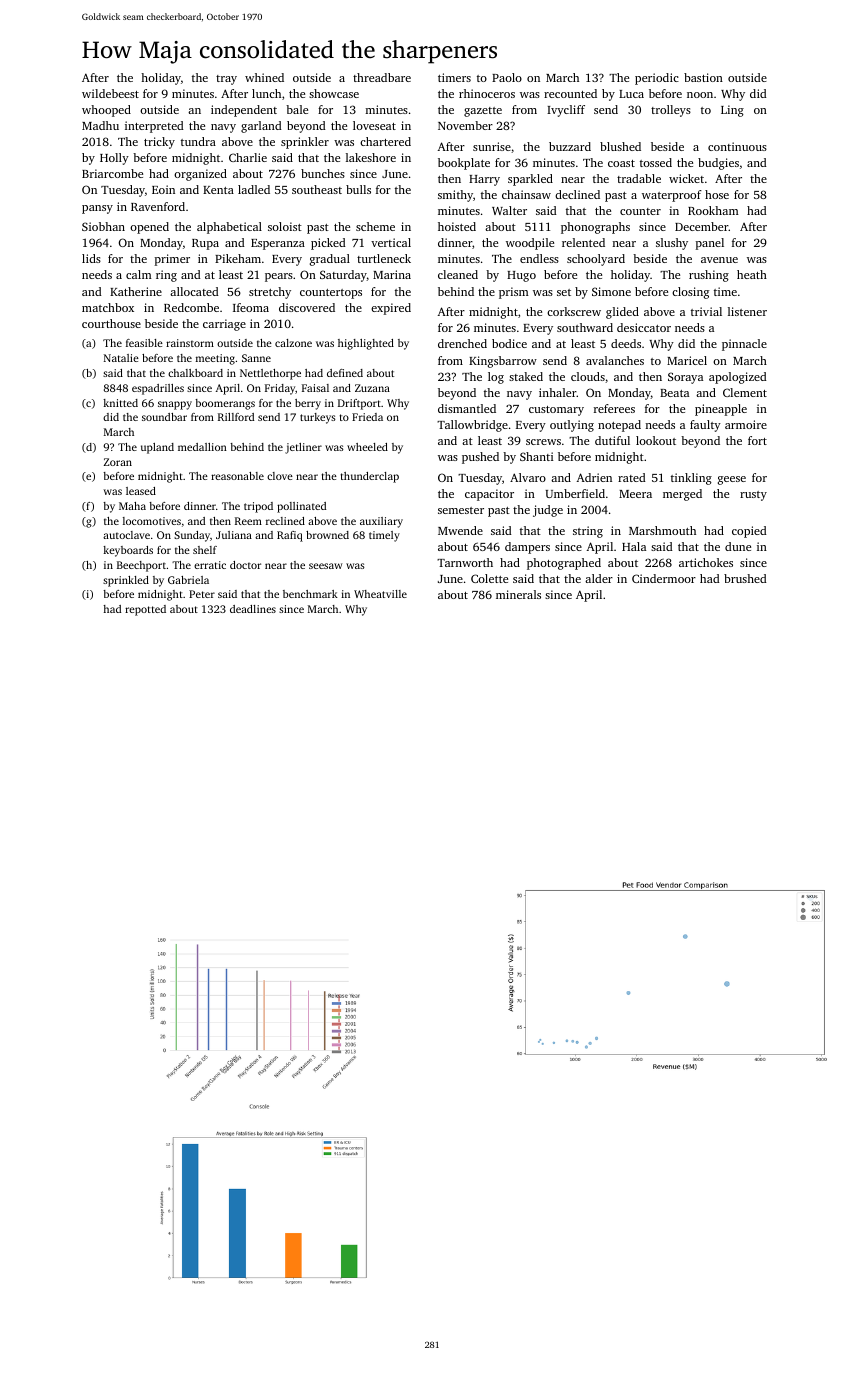 The height and width of the screenshot is (1400, 849). I want to click on scheme, so click(375, 226).
